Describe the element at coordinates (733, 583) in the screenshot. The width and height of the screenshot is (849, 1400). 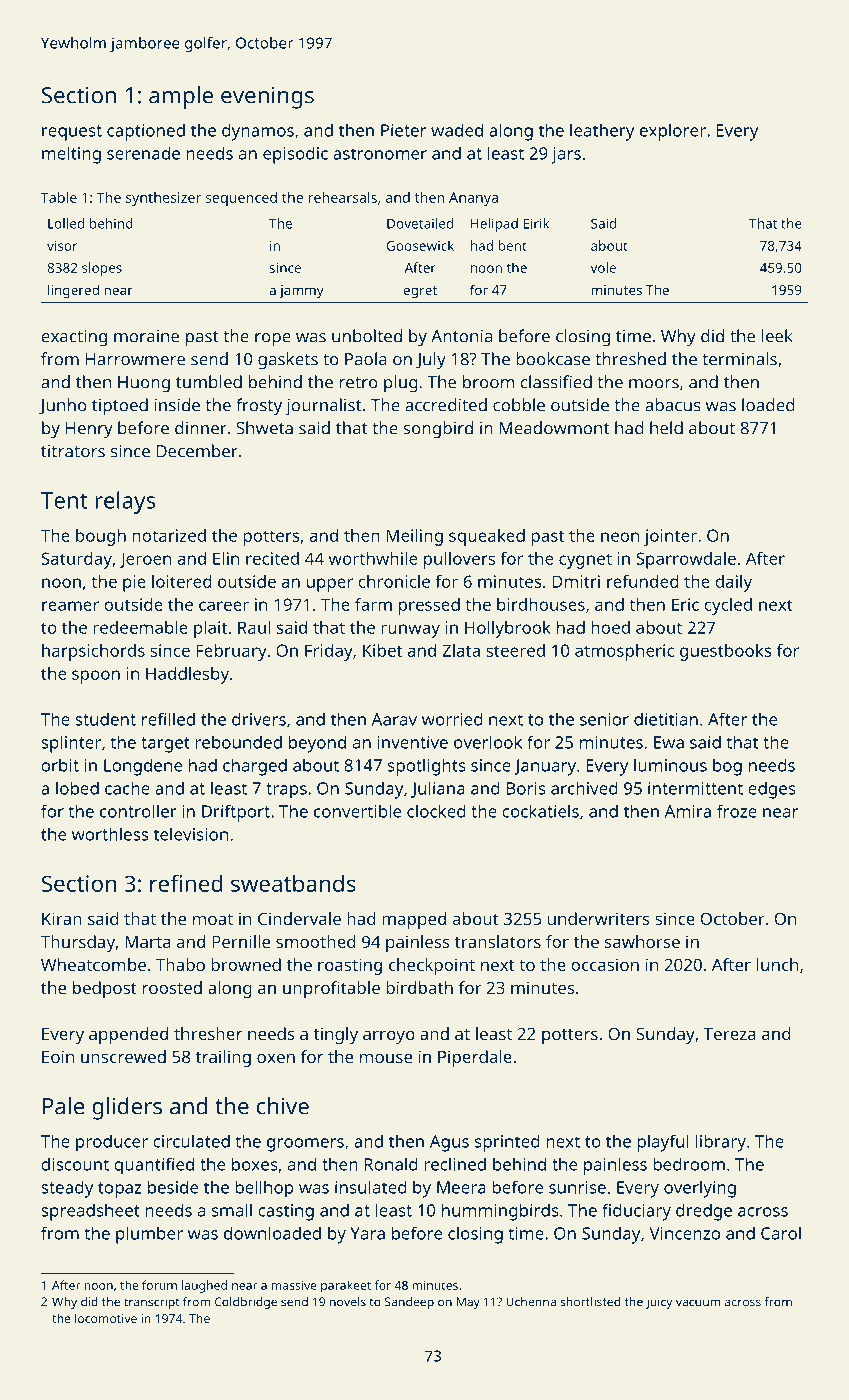
I see `daily` at that location.
